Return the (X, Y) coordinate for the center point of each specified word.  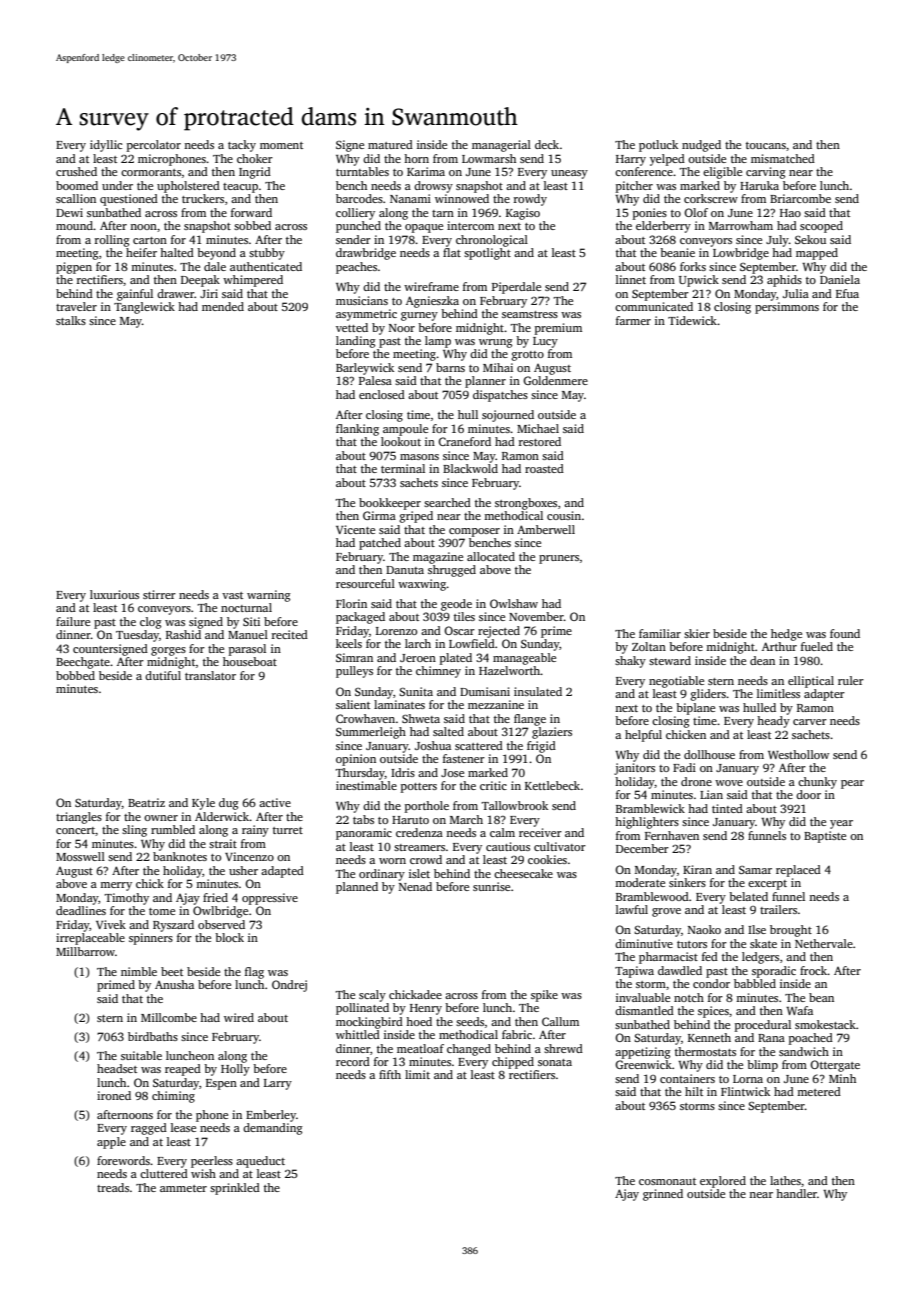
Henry (426, 1009)
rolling (112, 241)
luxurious (114, 594)
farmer (633, 320)
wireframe (431, 286)
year (841, 824)
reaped (183, 1070)
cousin (564, 515)
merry (116, 886)
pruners (559, 559)
